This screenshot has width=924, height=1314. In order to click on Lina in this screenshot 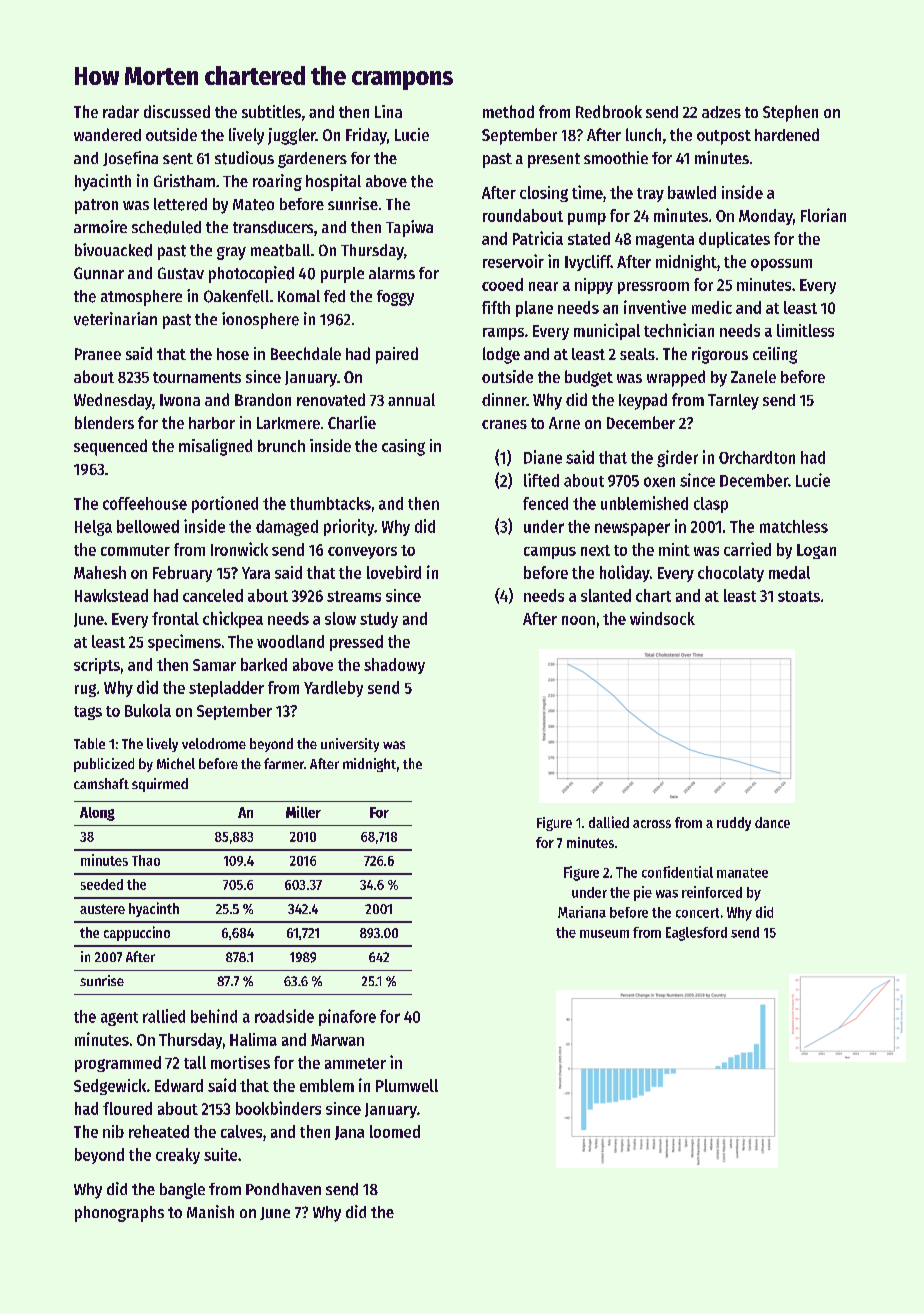, I will do `click(388, 111)`.
